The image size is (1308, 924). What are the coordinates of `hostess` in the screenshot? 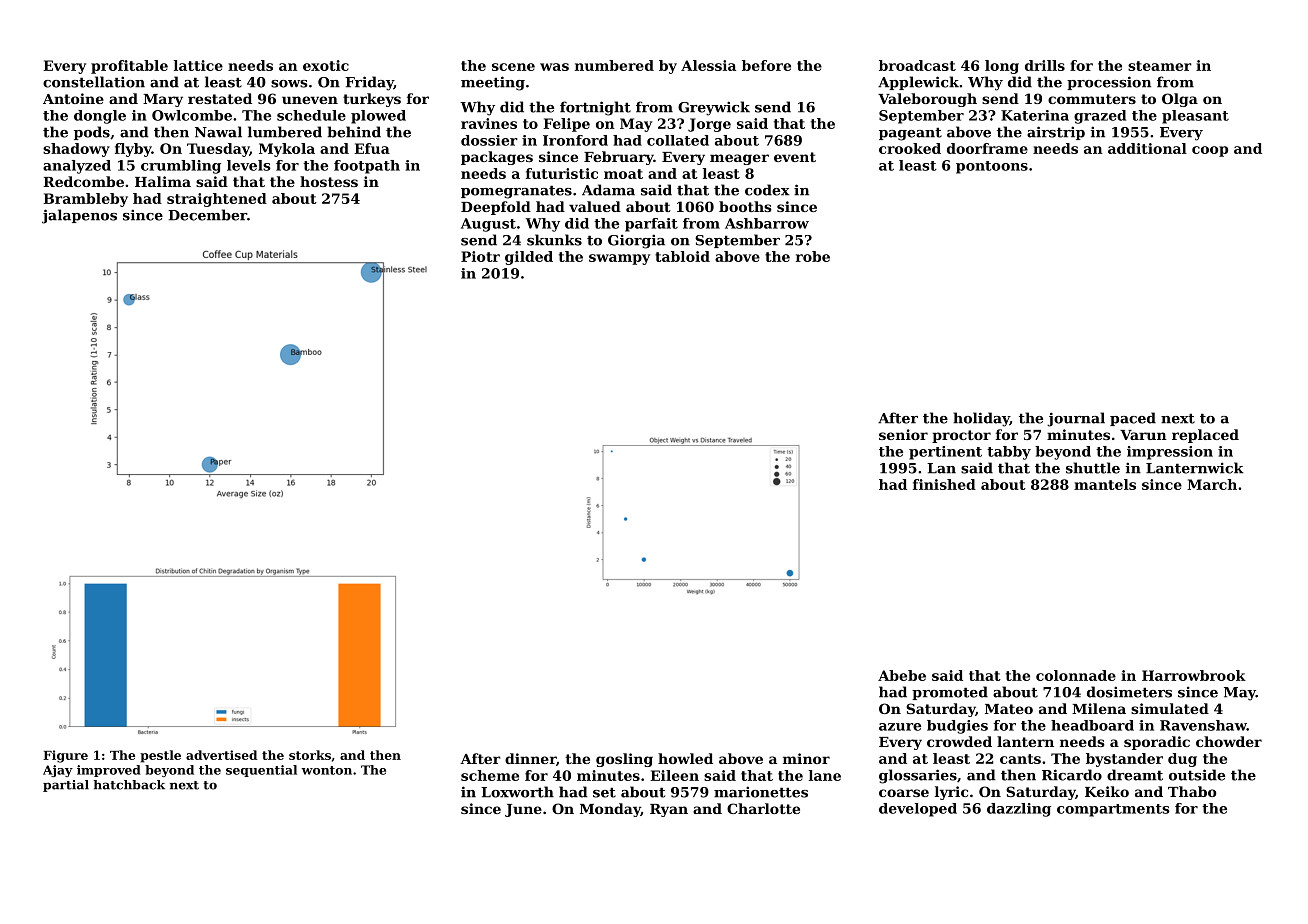 It's located at (329, 181).
